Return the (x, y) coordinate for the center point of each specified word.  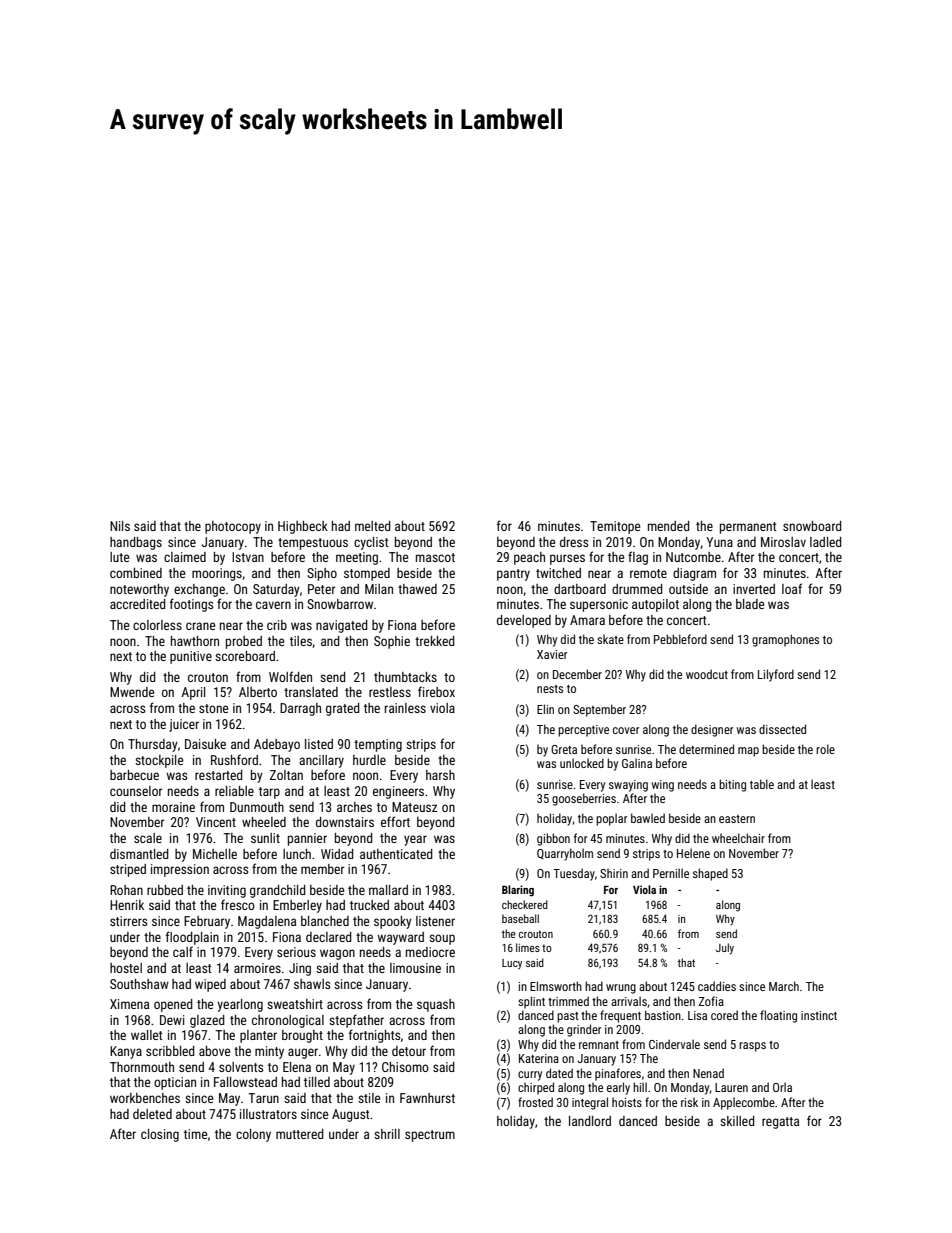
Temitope (615, 527)
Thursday (153, 745)
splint (531, 1002)
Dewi (172, 1020)
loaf (792, 588)
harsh (440, 775)
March (784, 986)
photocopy (233, 527)
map (748, 752)
